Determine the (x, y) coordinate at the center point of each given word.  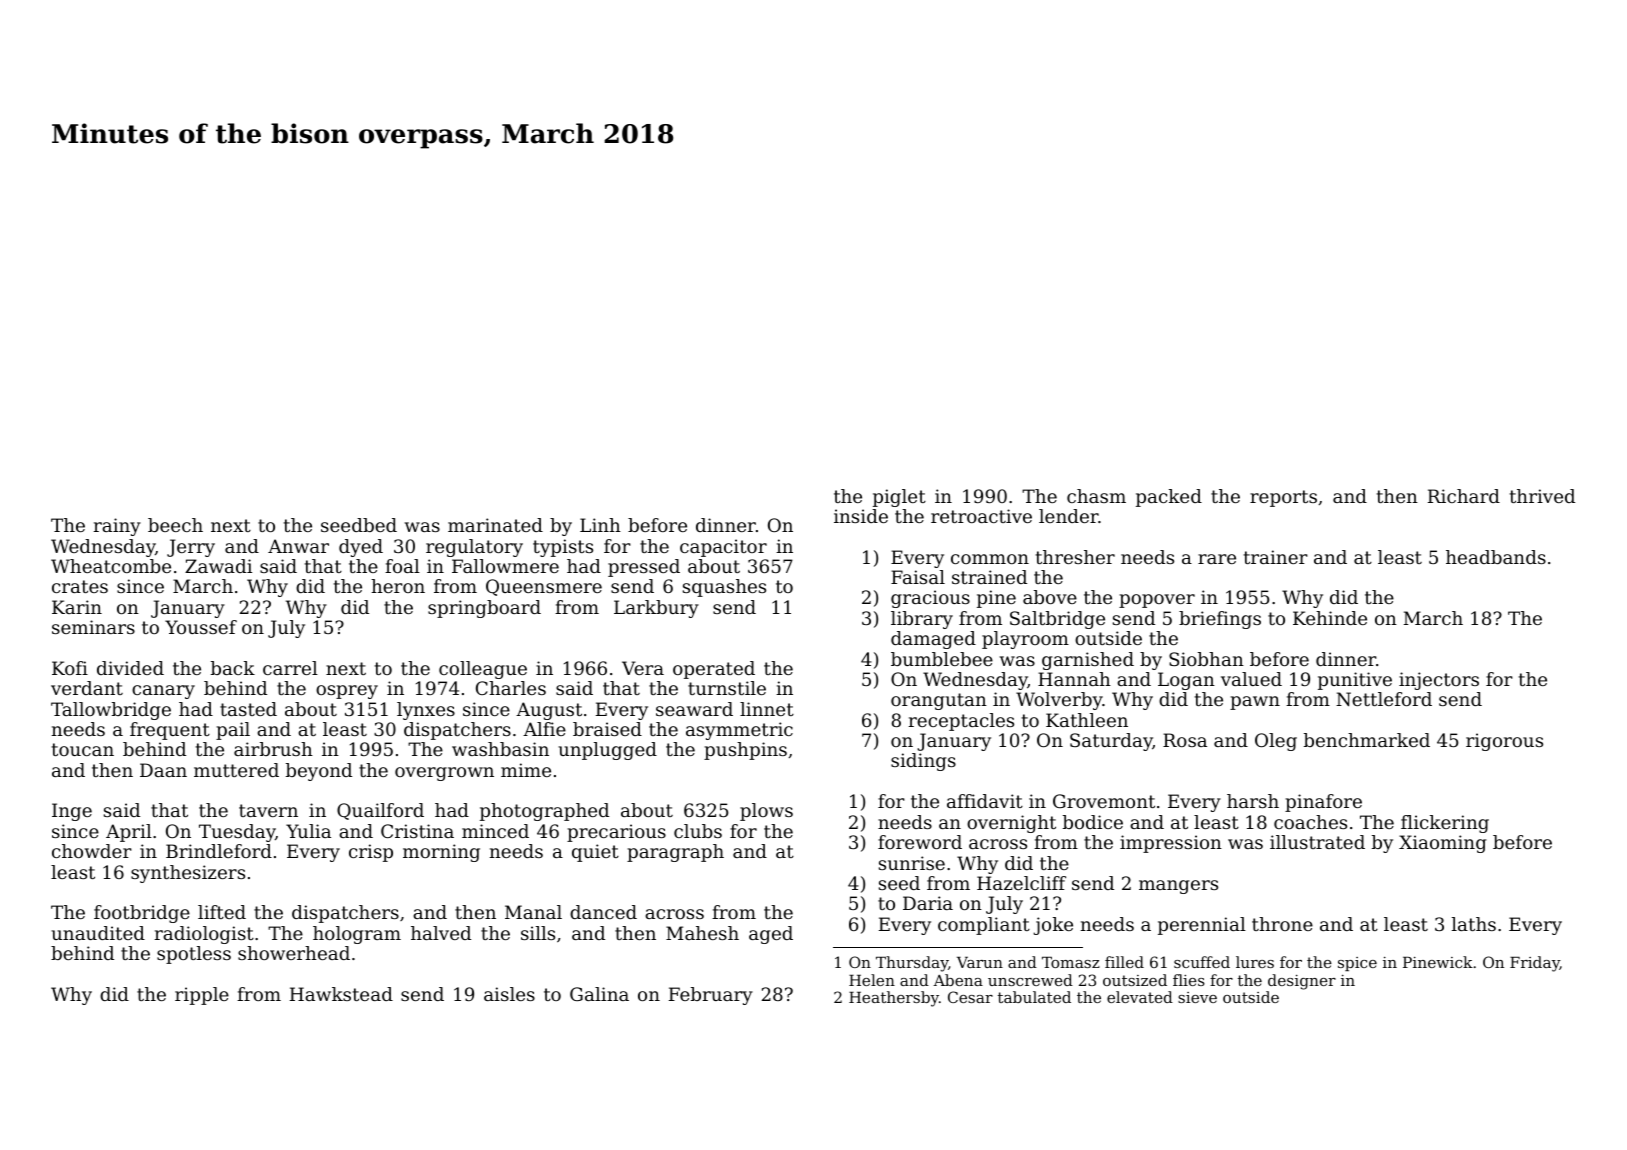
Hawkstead (341, 994)
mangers (1178, 887)
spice (1357, 964)
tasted (248, 709)
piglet (899, 498)
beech (175, 525)
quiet (595, 853)
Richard (1464, 496)
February (711, 996)
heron (398, 586)
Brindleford (219, 851)
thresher (1075, 557)
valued (1251, 679)
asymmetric (739, 731)
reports (1283, 498)
